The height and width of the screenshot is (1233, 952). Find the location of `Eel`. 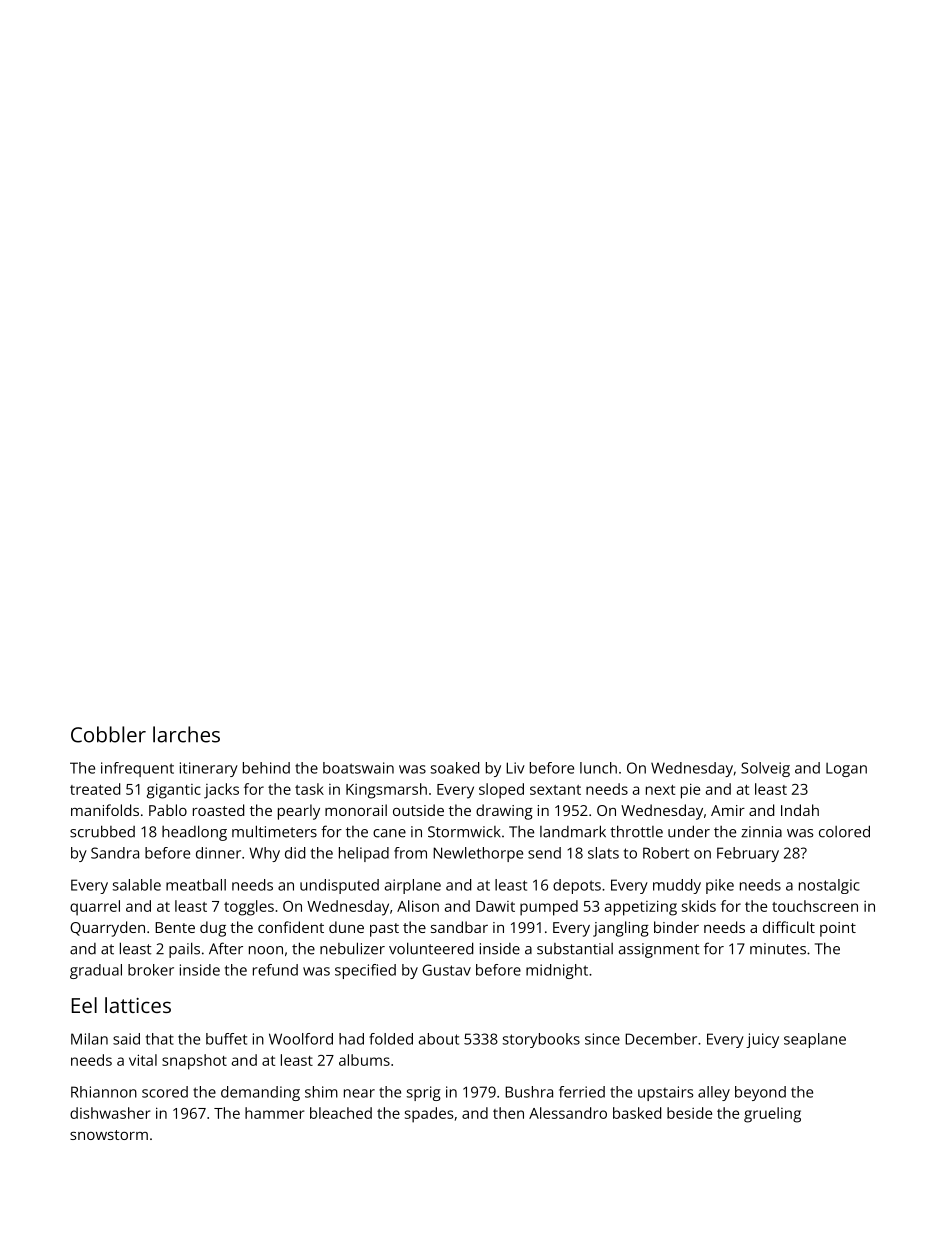

Eel is located at coordinates (84, 1005).
